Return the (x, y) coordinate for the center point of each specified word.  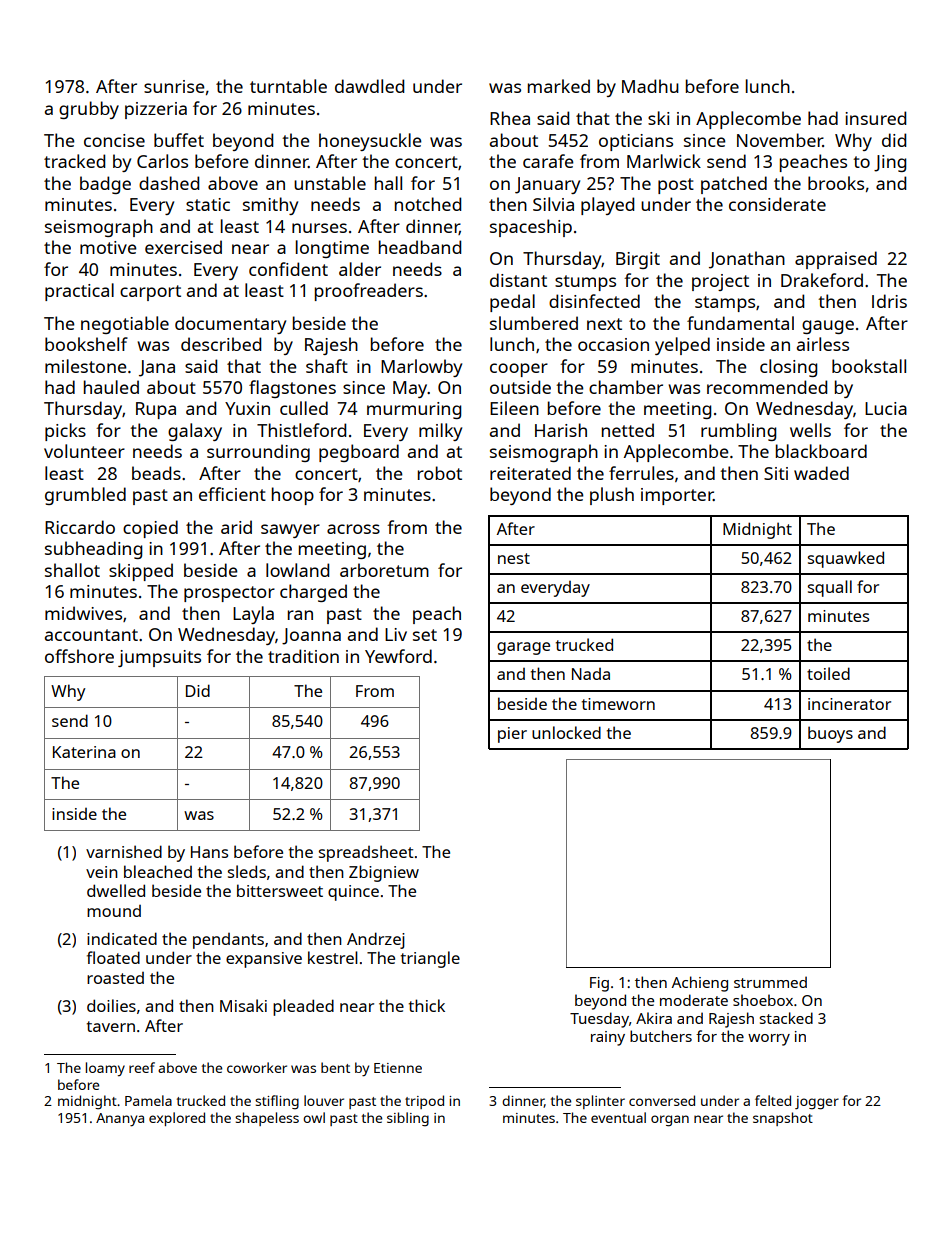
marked (559, 86)
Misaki (243, 1005)
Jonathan (747, 260)
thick (427, 1005)
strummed (770, 982)
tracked (74, 161)
